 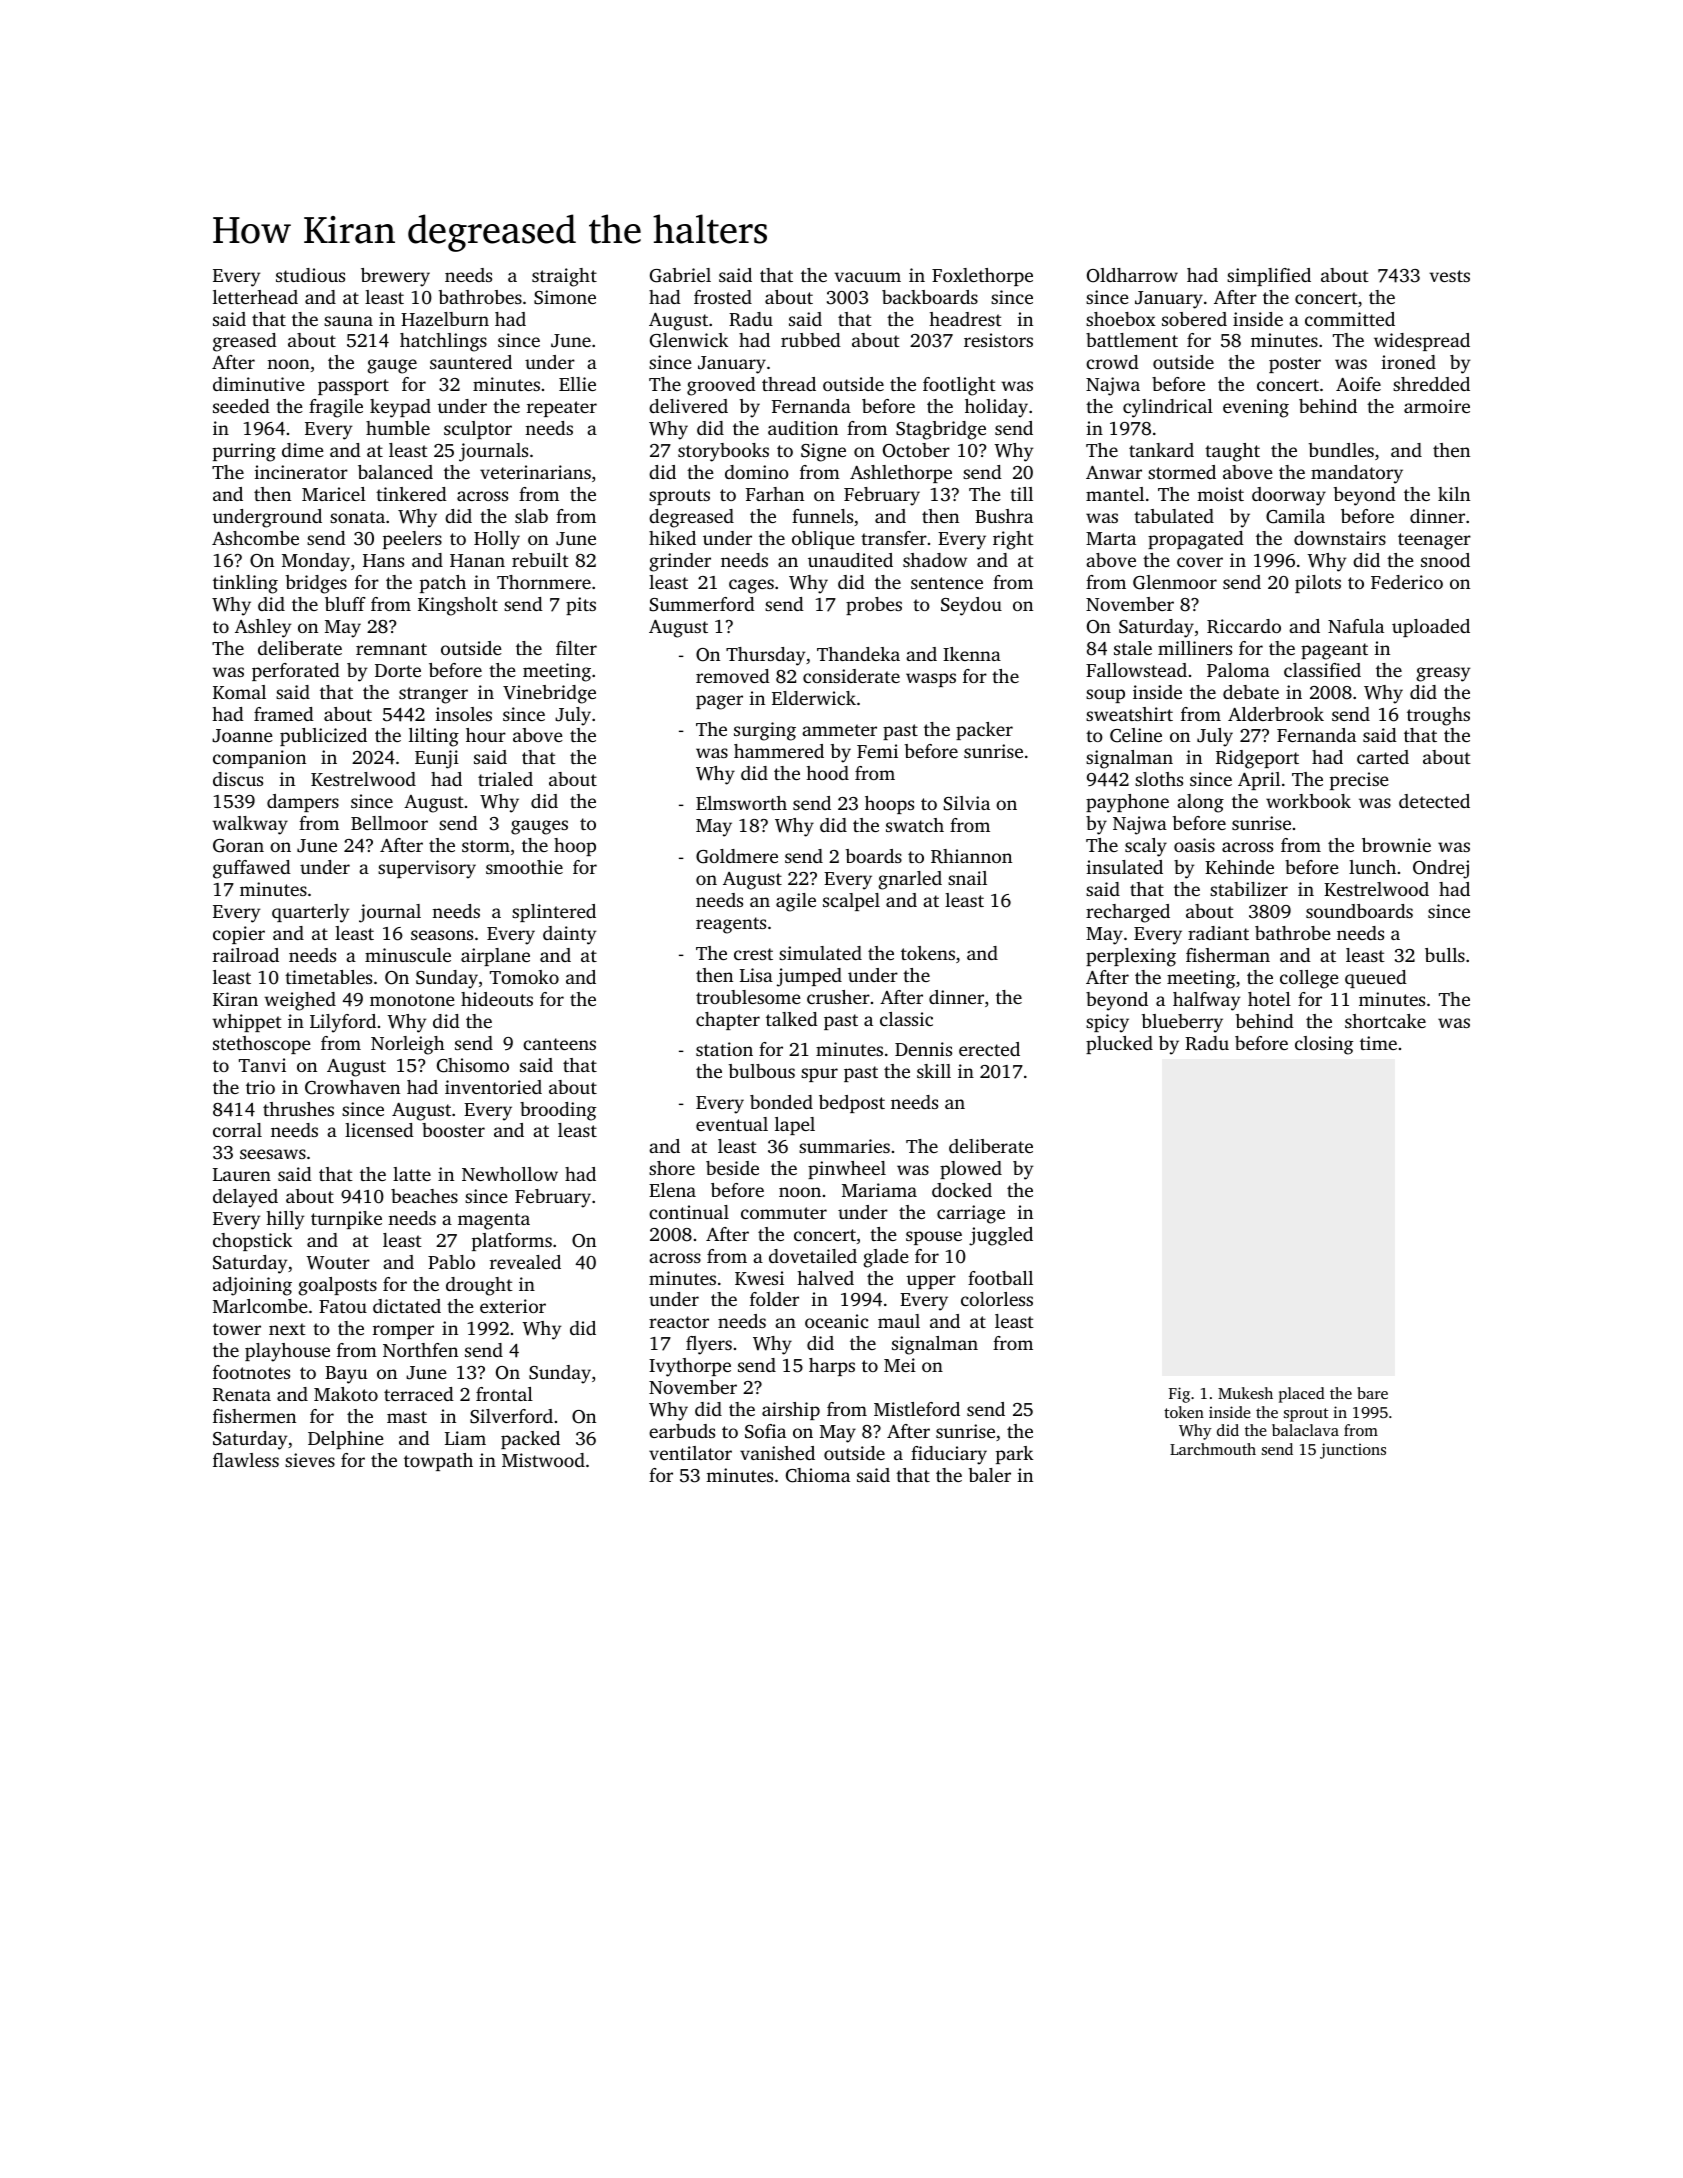 What do you see at coordinates (245, 584) in the screenshot?
I see `tinkling` at bounding box center [245, 584].
